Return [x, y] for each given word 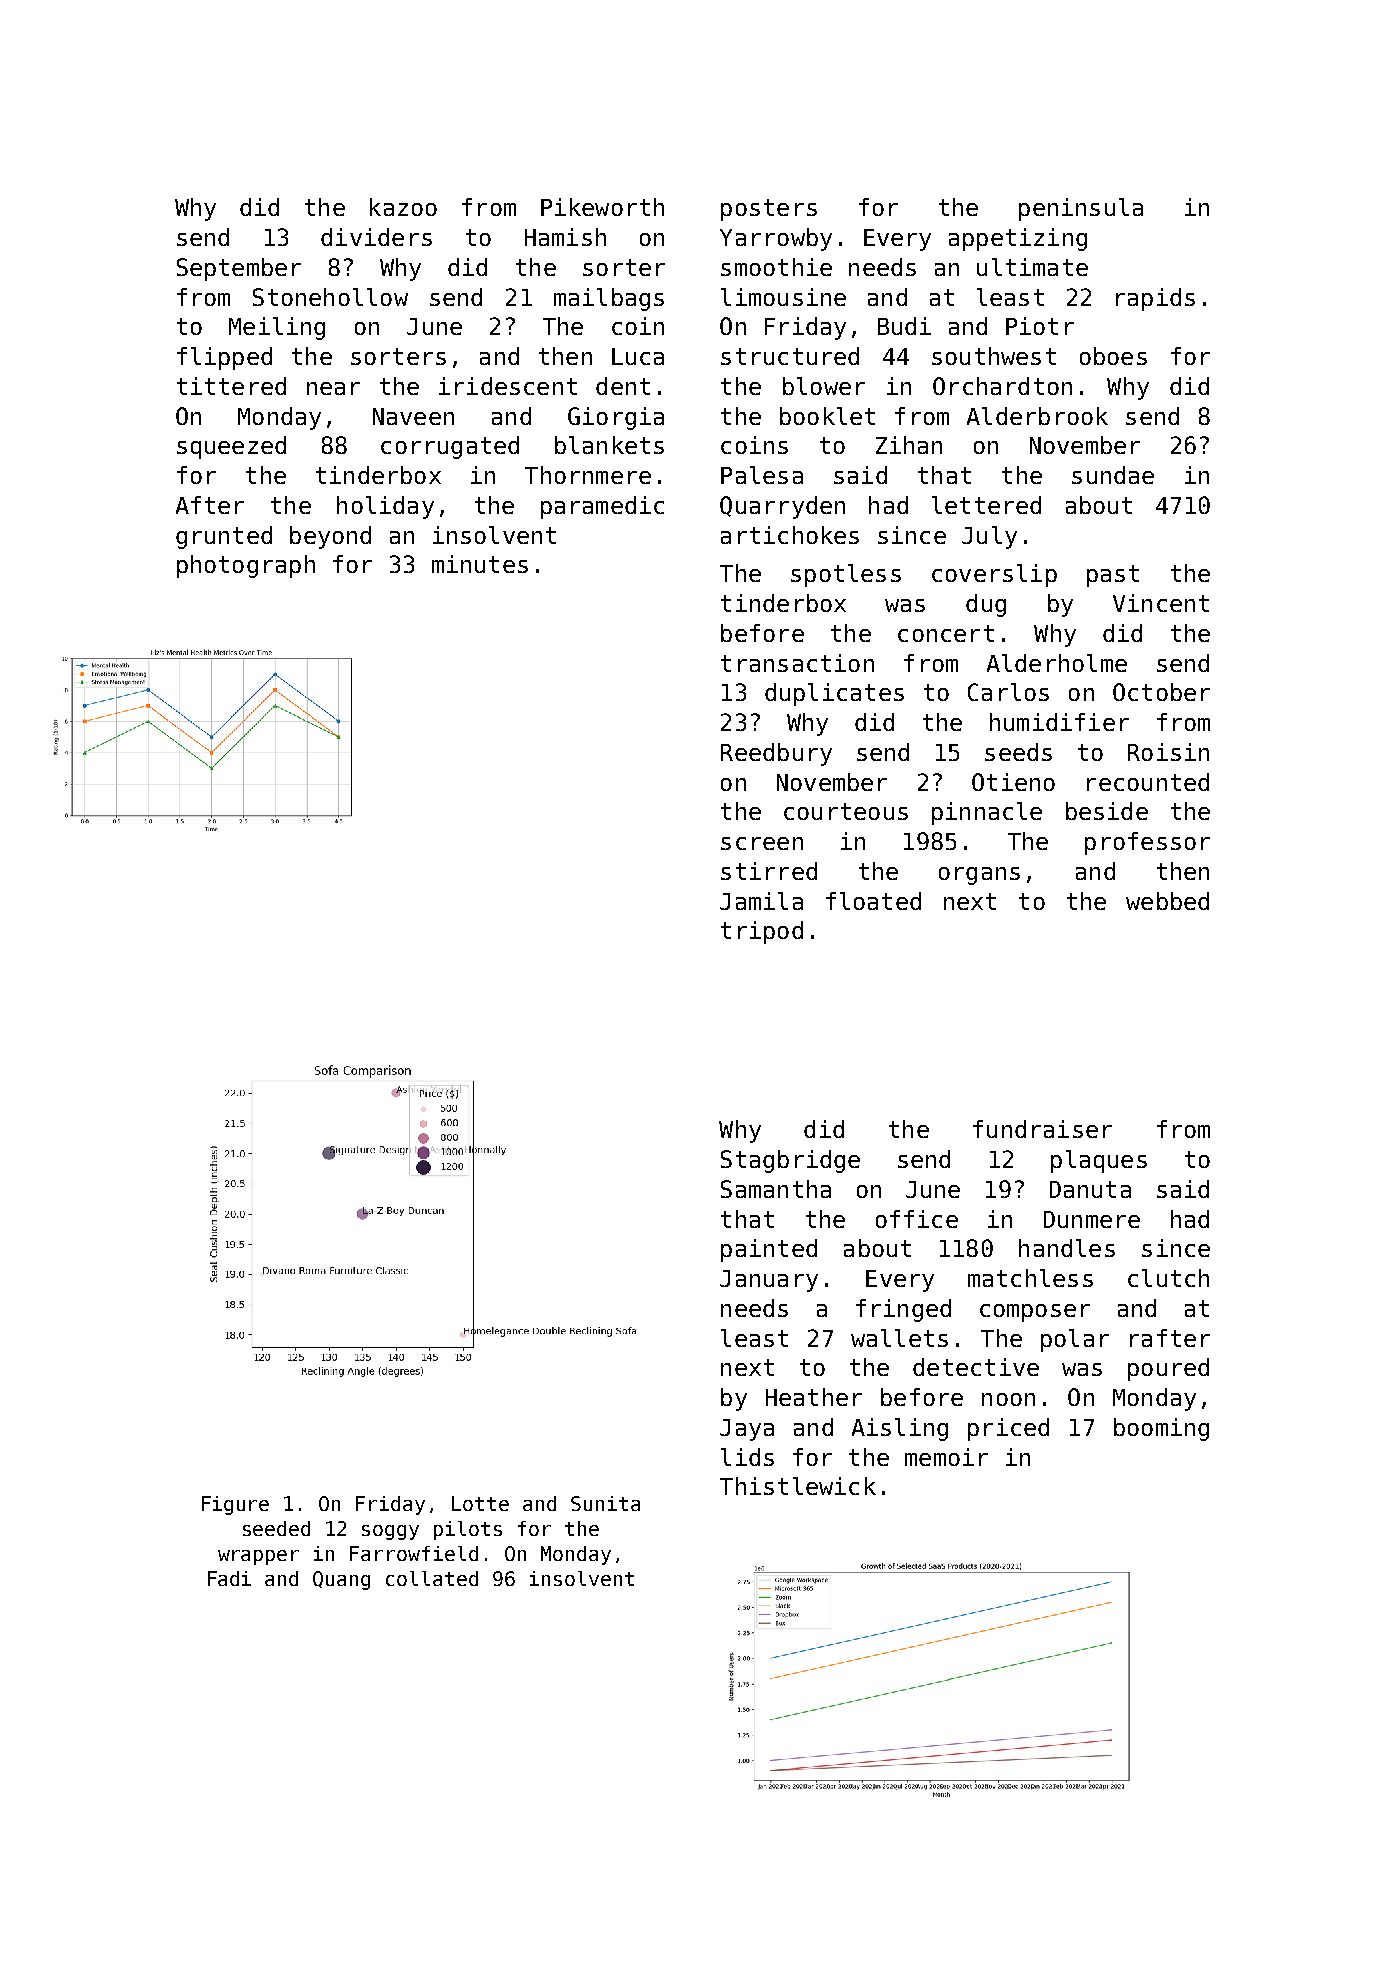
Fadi [229, 1578]
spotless [846, 575]
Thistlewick [798, 1486]
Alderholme [1057, 663]
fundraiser [1042, 1129]
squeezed [231, 447]
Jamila [761, 901]
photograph [246, 566]
